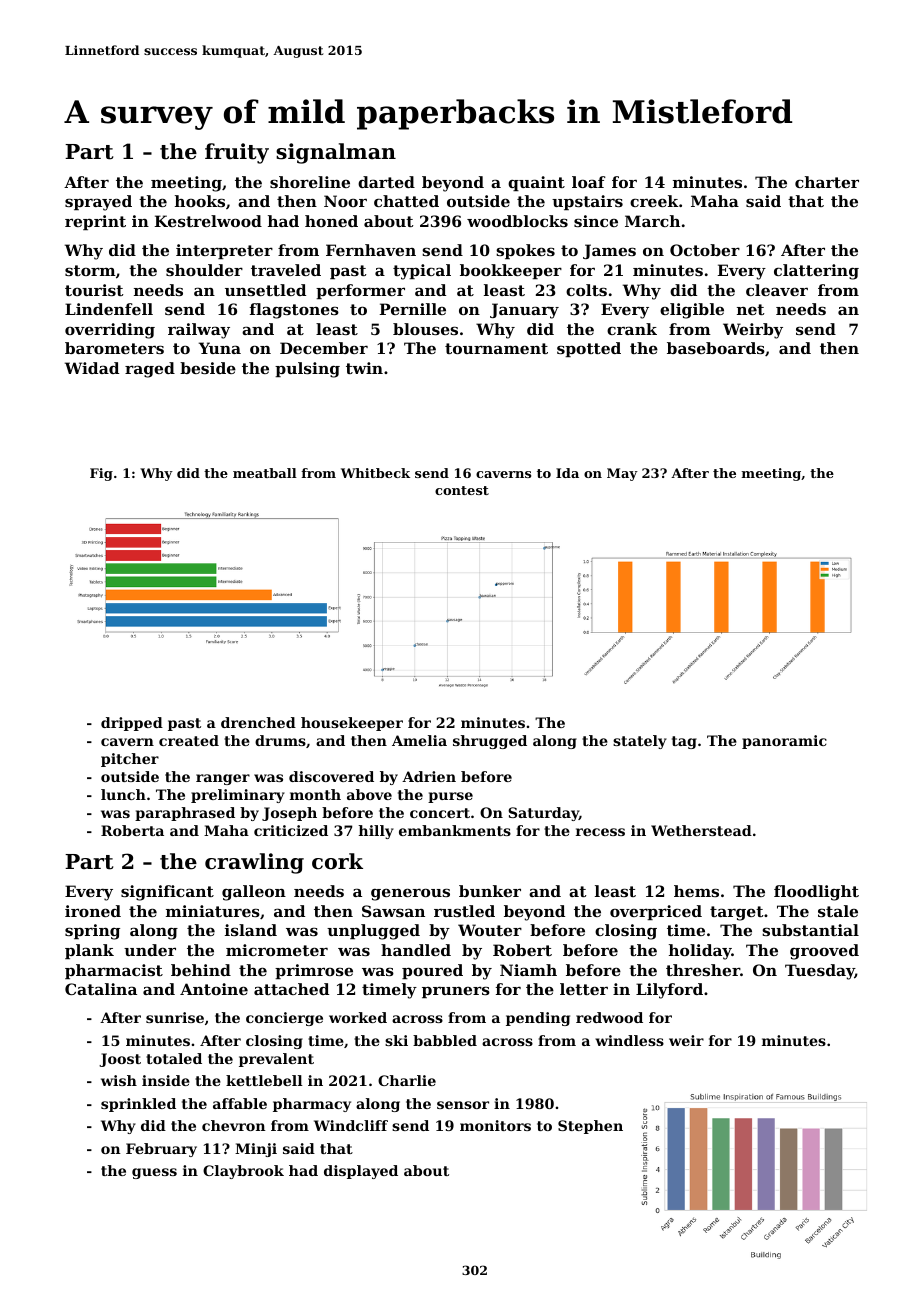 The width and height of the document is (924, 1308). I want to click on above, so click(369, 794).
